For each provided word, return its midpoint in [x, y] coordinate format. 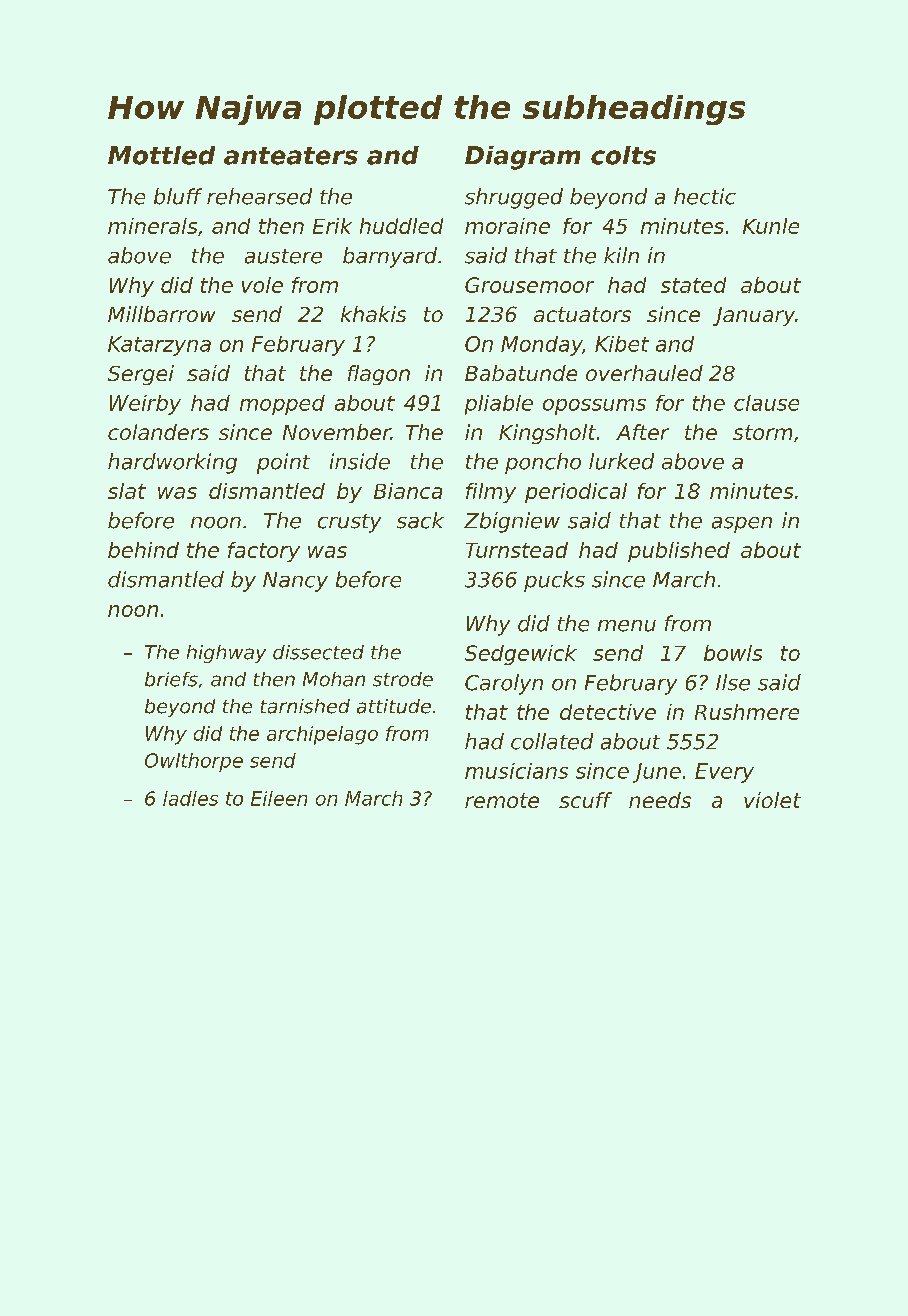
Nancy [295, 582]
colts [623, 155]
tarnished [305, 706]
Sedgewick [521, 655]
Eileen [279, 798]
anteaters [291, 156]
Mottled [161, 155]
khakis [373, 314]
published [679, 552]
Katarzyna [159, 346]
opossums [594, 407]
